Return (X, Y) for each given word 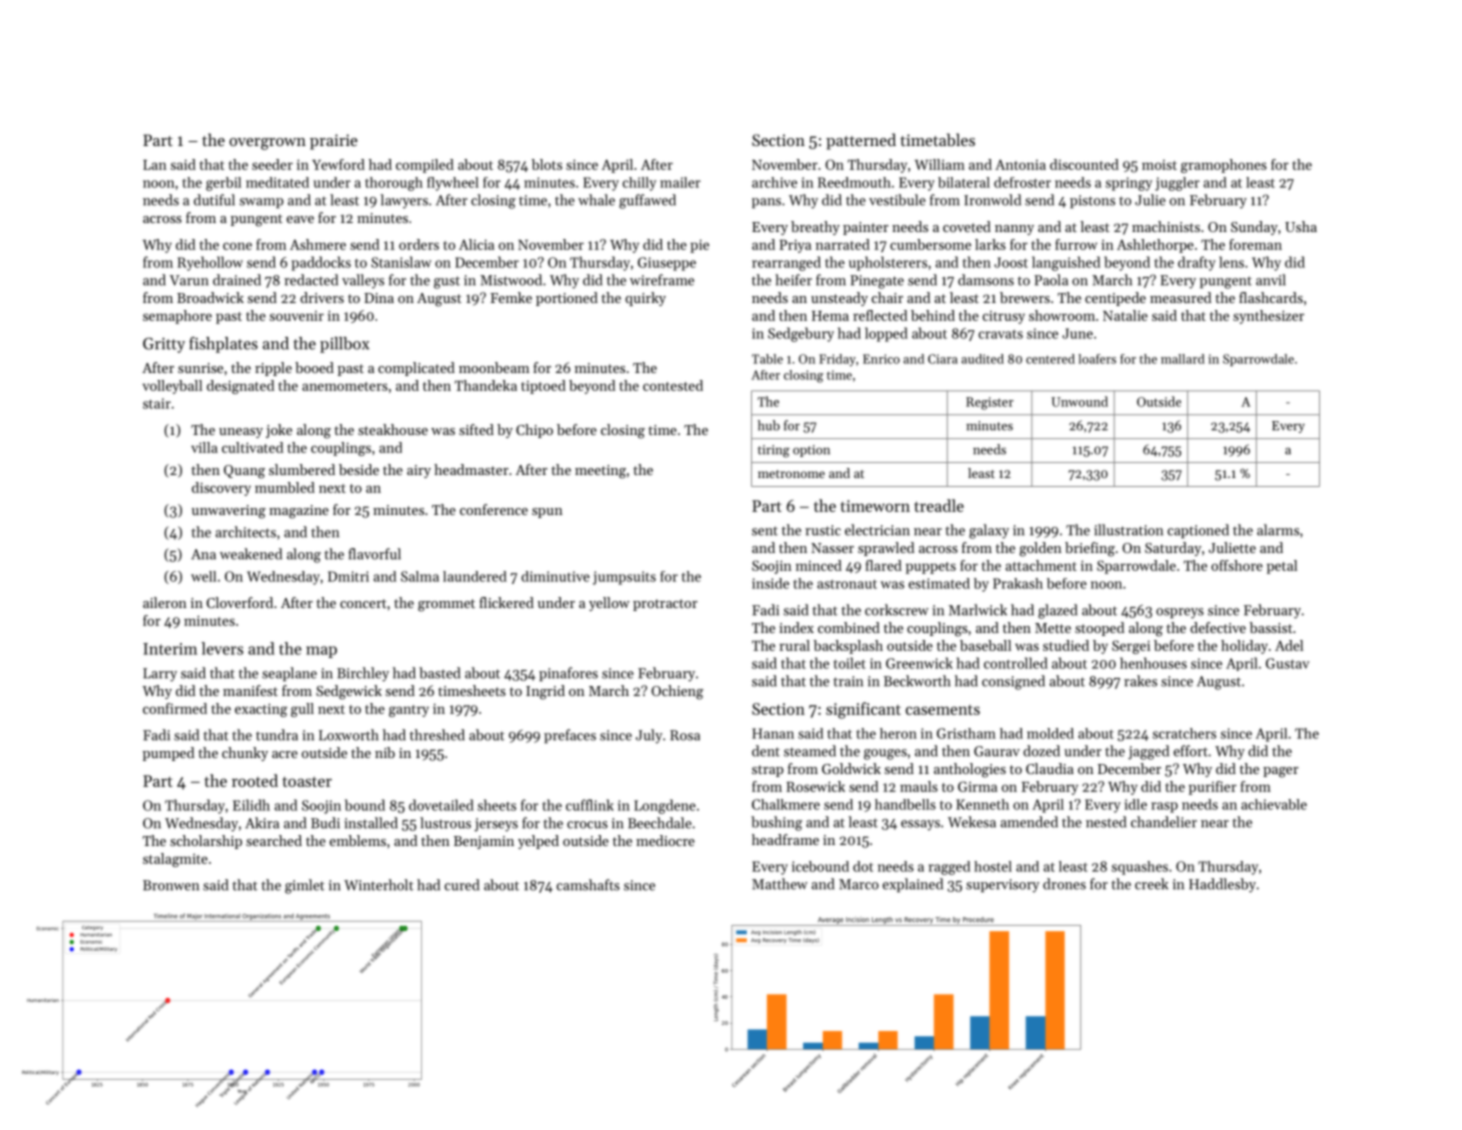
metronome (791, 474)
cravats (1001, 334)
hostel (993, 866)
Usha (1301, 226)
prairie (334, 142)
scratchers (1184, 733)
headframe (785, 839)
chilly (639, 184)
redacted (311, 280)
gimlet (305, 886)
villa (204, 447)
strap (768, 771)
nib (385, 752)
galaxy (989, 531)
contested (673, 385)
